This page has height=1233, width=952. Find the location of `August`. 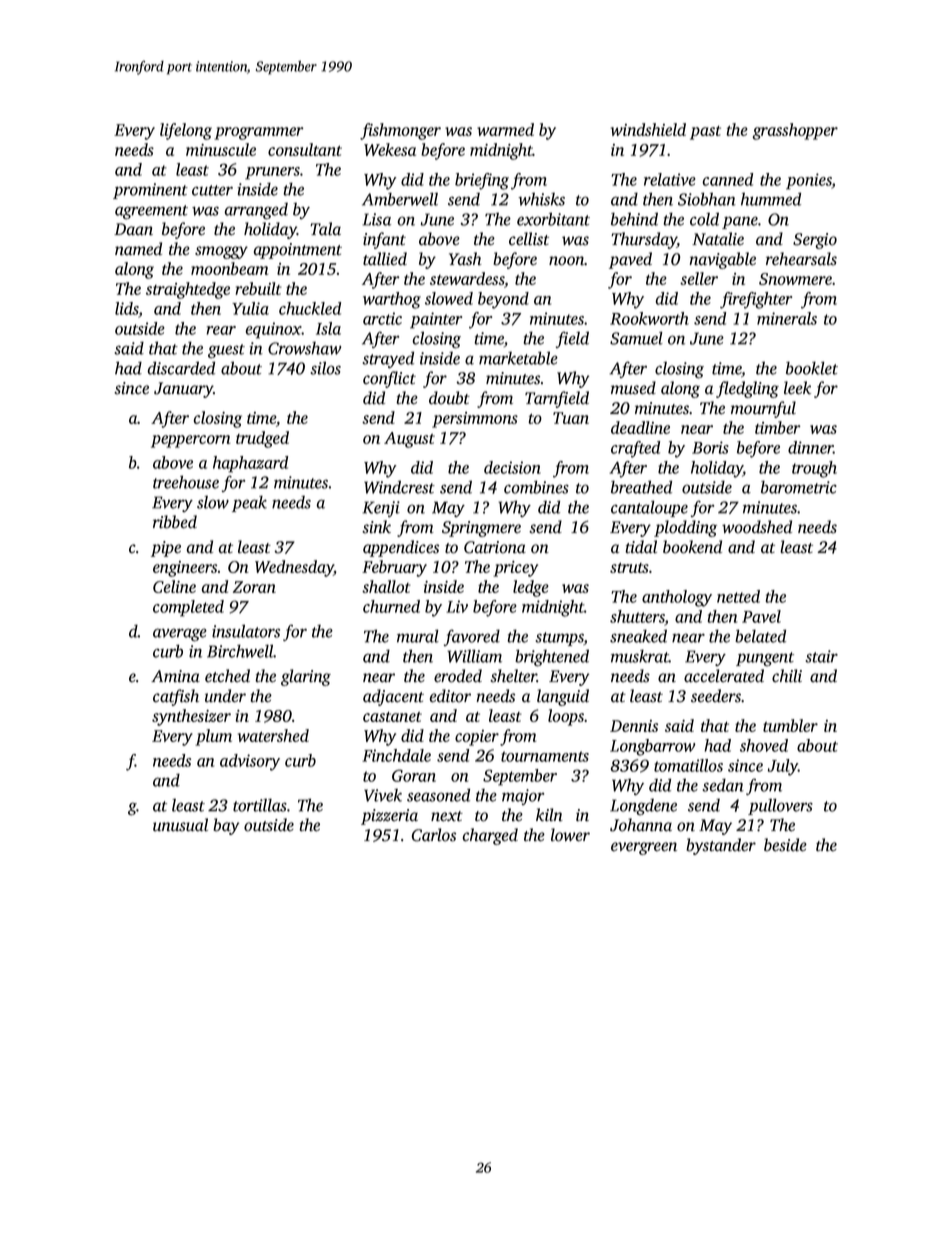

August is located at coordinates (409, 440).
